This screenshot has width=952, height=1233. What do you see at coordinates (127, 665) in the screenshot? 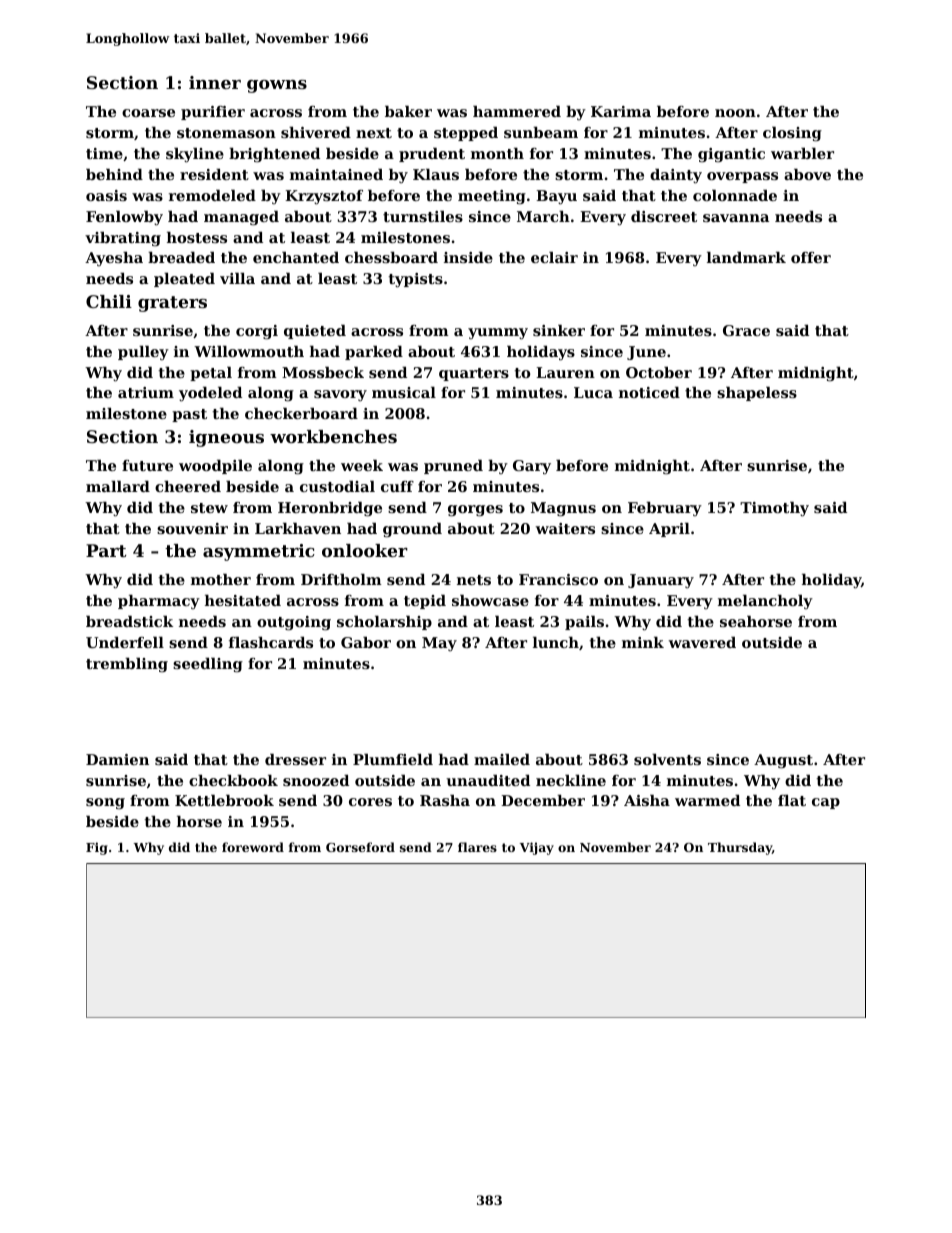
I see `trembling` at bounding box center [127, 665].
